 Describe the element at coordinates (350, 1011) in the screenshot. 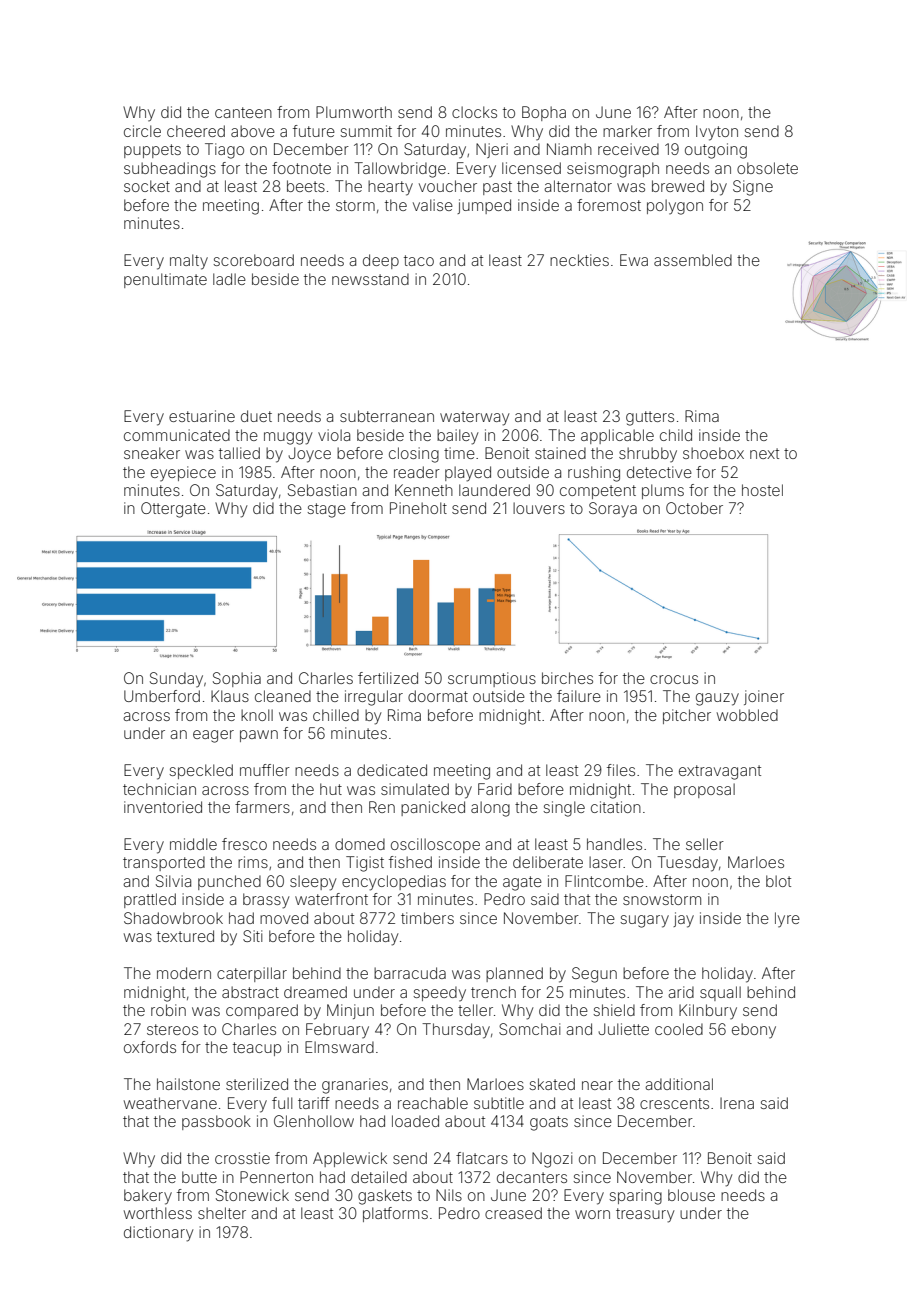

I see `Minjun` at that location.
